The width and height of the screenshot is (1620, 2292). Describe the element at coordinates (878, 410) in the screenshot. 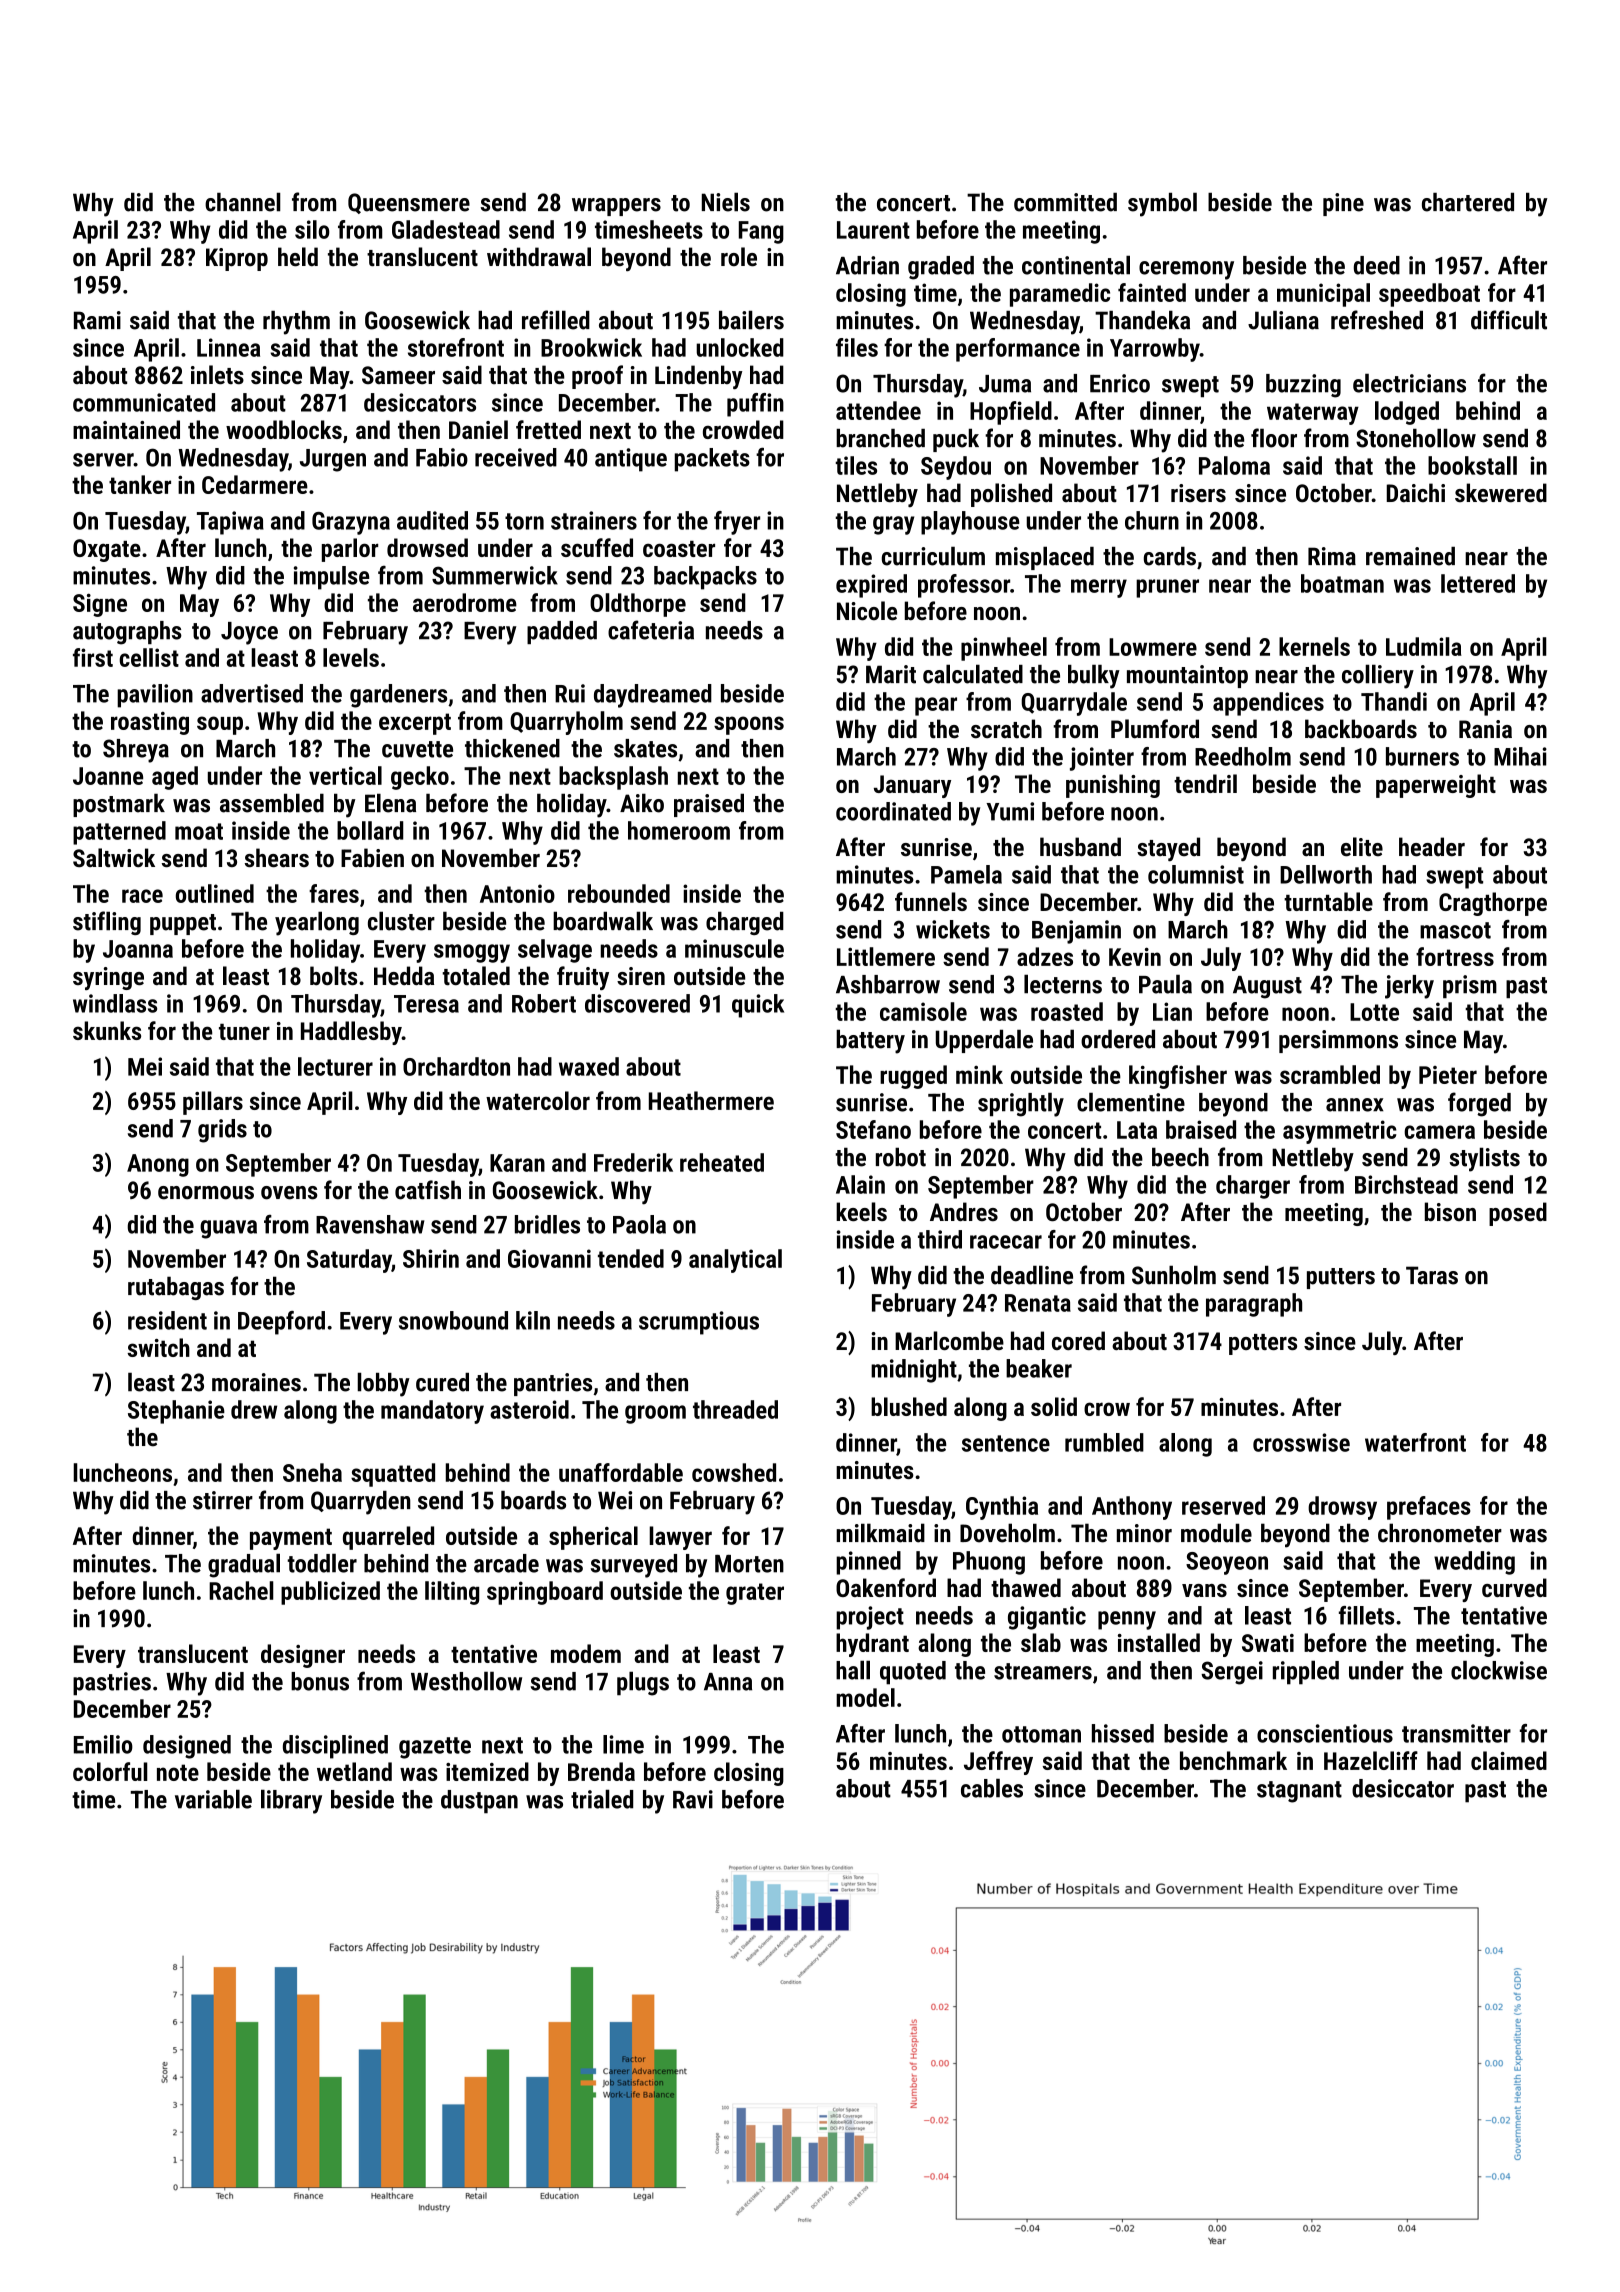

I see `attendee` at that location.
